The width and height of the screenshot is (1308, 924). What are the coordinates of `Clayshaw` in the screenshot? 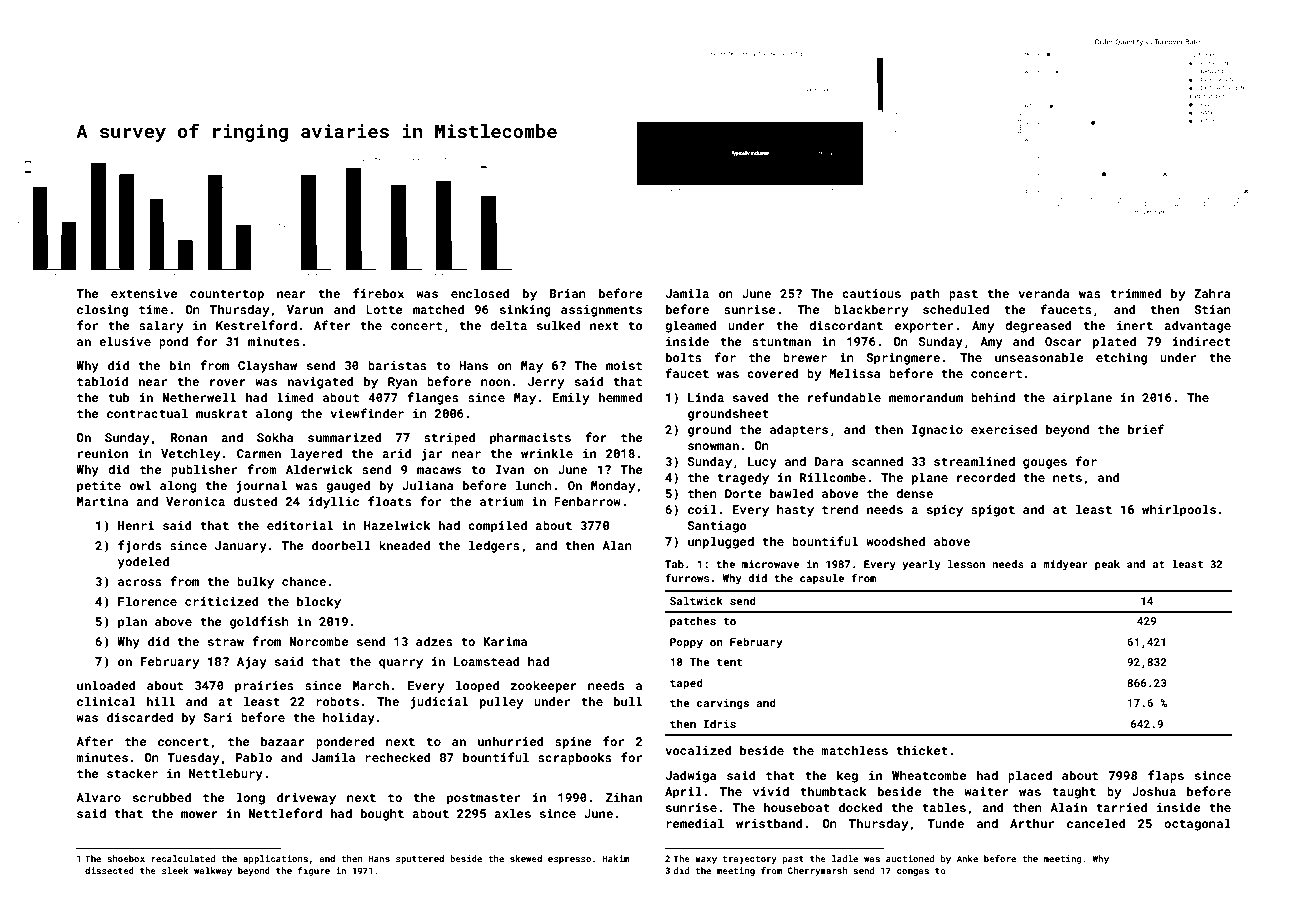 It's located at (267, 366).
